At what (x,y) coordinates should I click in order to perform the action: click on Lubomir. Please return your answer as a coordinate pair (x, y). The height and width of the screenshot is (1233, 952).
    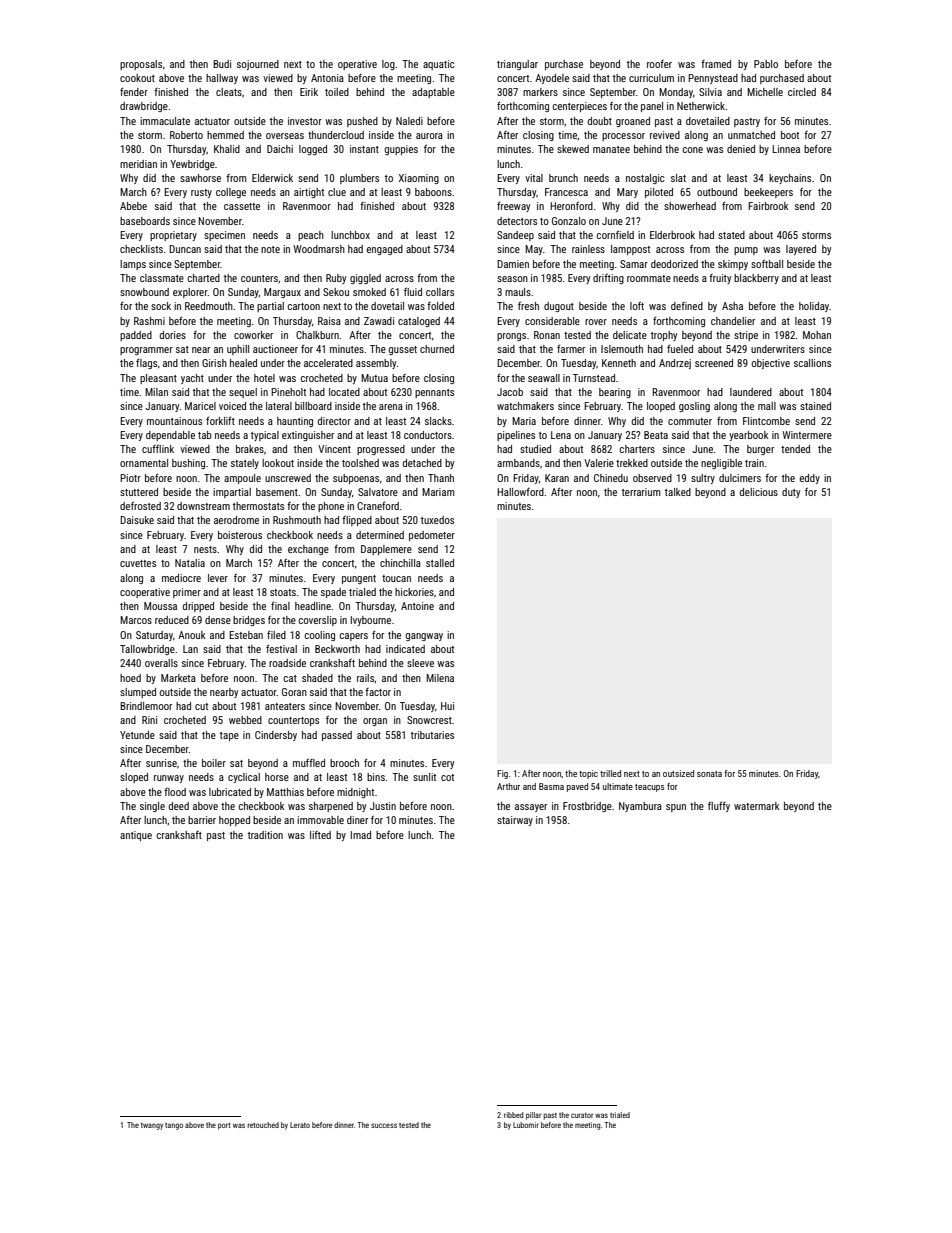
    Looking at the image, I should click on (526, 1125).
